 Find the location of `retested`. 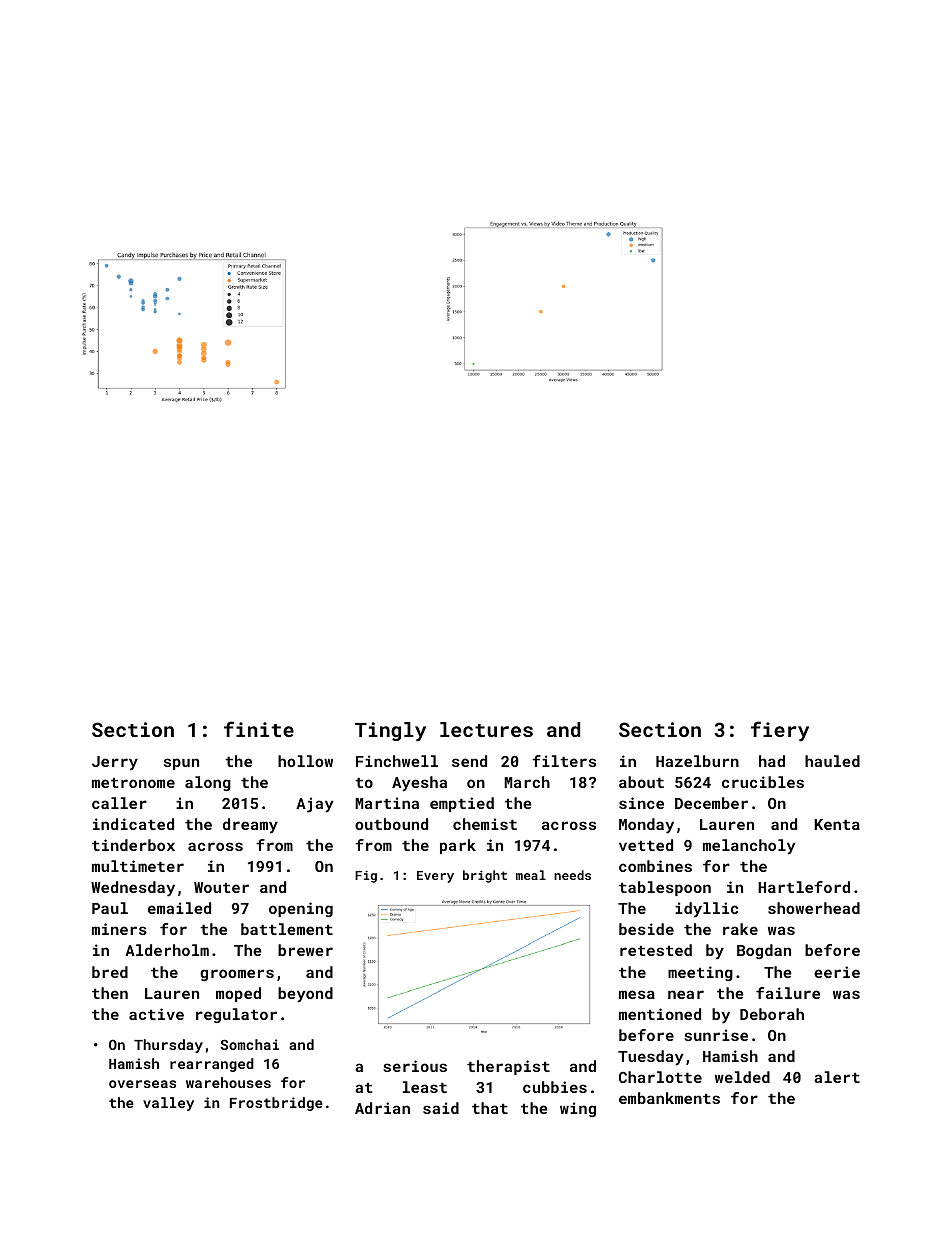

retested is located at coordinates (656, 950).
